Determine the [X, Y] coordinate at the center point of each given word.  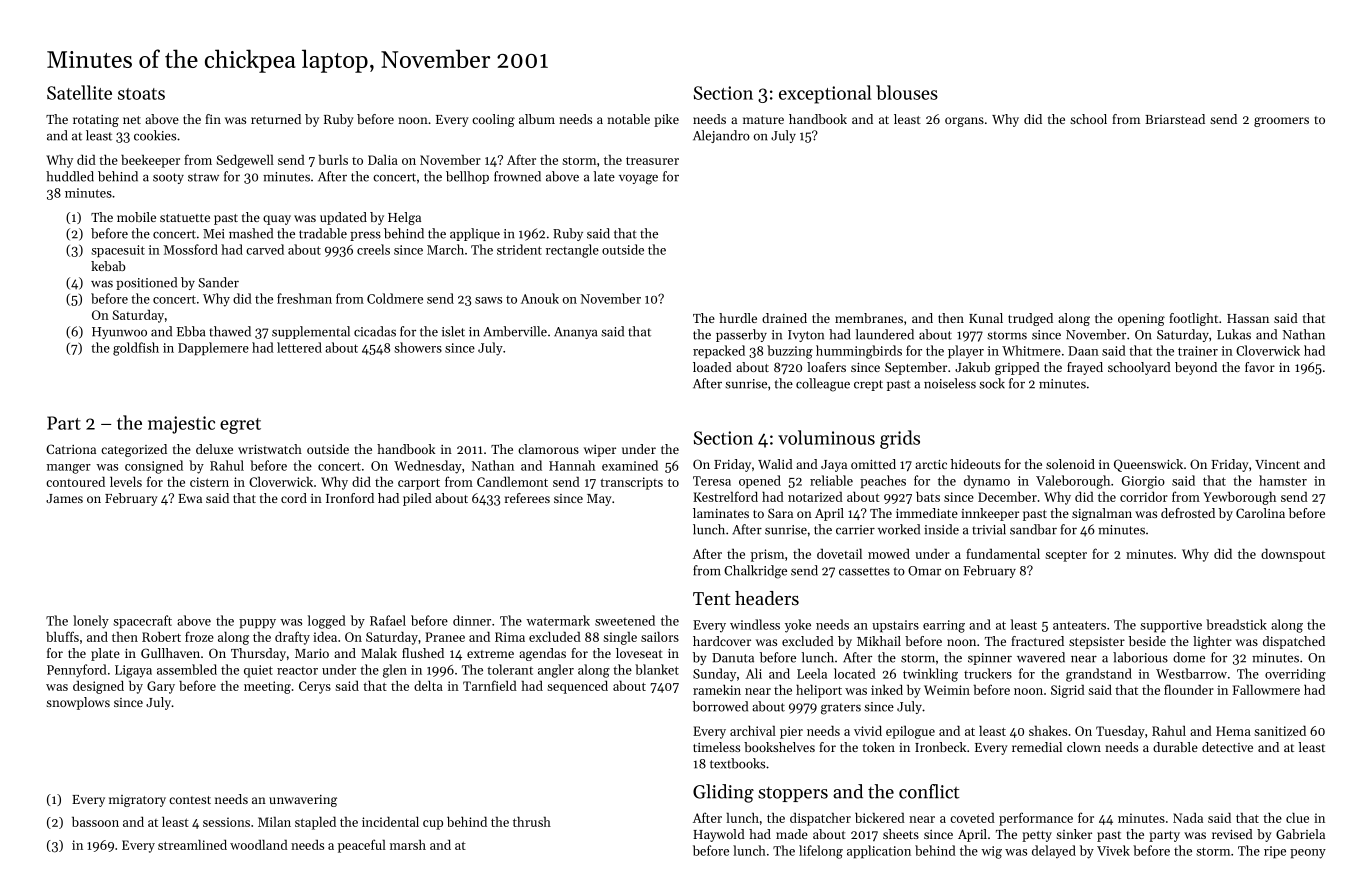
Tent [711, 598]
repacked [719, 351]
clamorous [548, 449]
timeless [716, 747]
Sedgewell [245, 161]
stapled [315, 823]
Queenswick [1148, 465]
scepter [1066, 556]
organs [964, 122]
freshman [304, 298]
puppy [257, 624]
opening [1141, 320]
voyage [638, 179]
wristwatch [270, 449]
